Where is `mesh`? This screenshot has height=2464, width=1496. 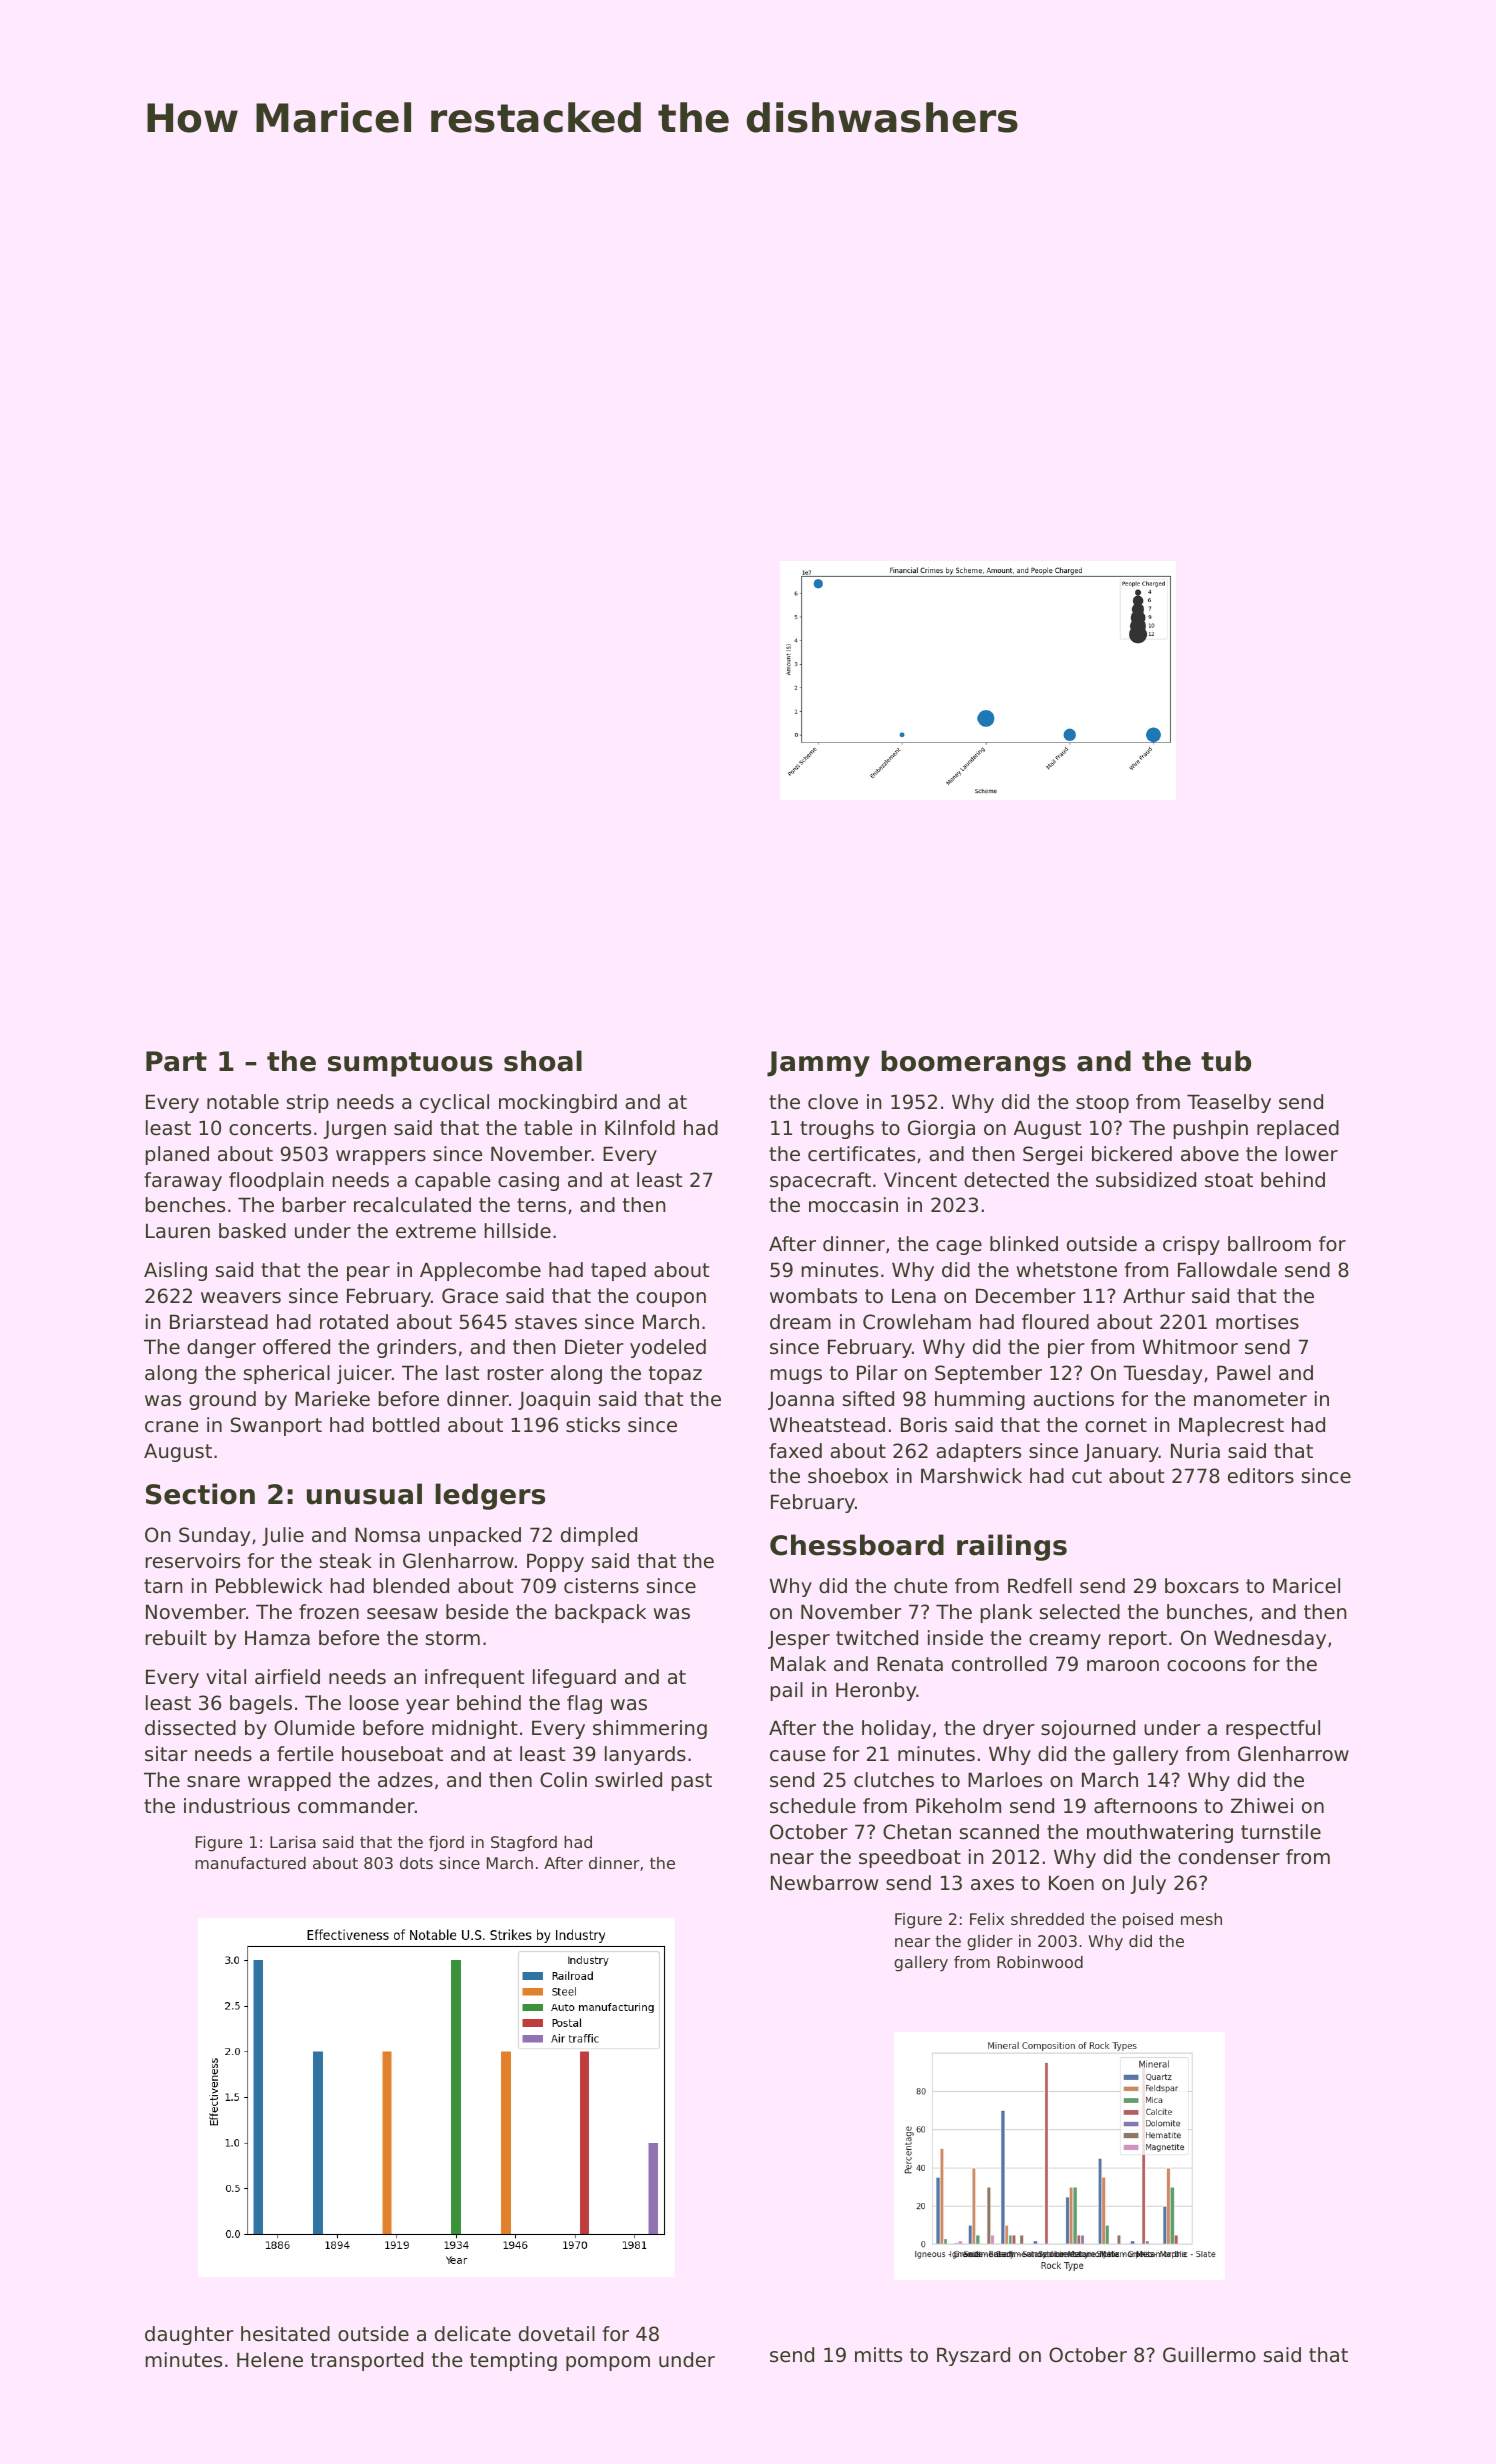
mesh is located at coordinates (1201, 1919).
